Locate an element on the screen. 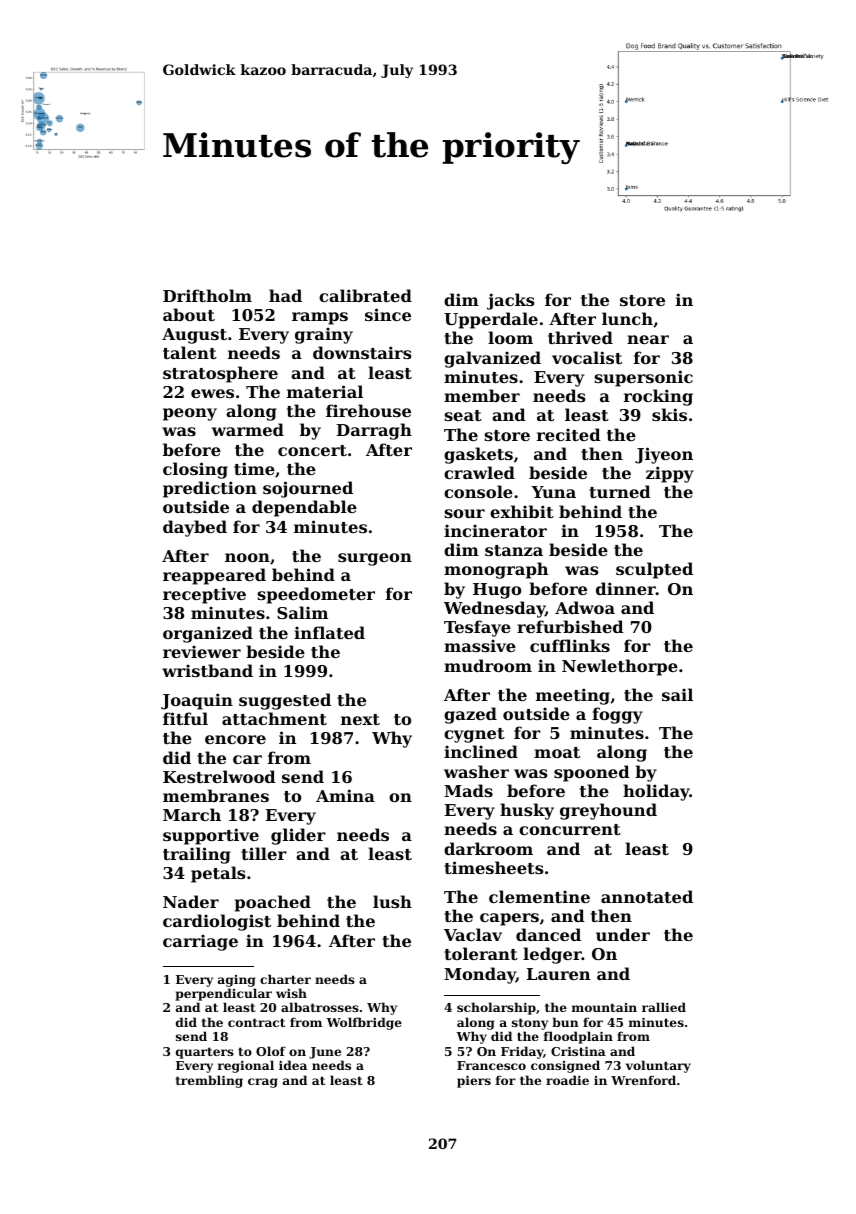  mudroom is located at coordinates (488, 665).
